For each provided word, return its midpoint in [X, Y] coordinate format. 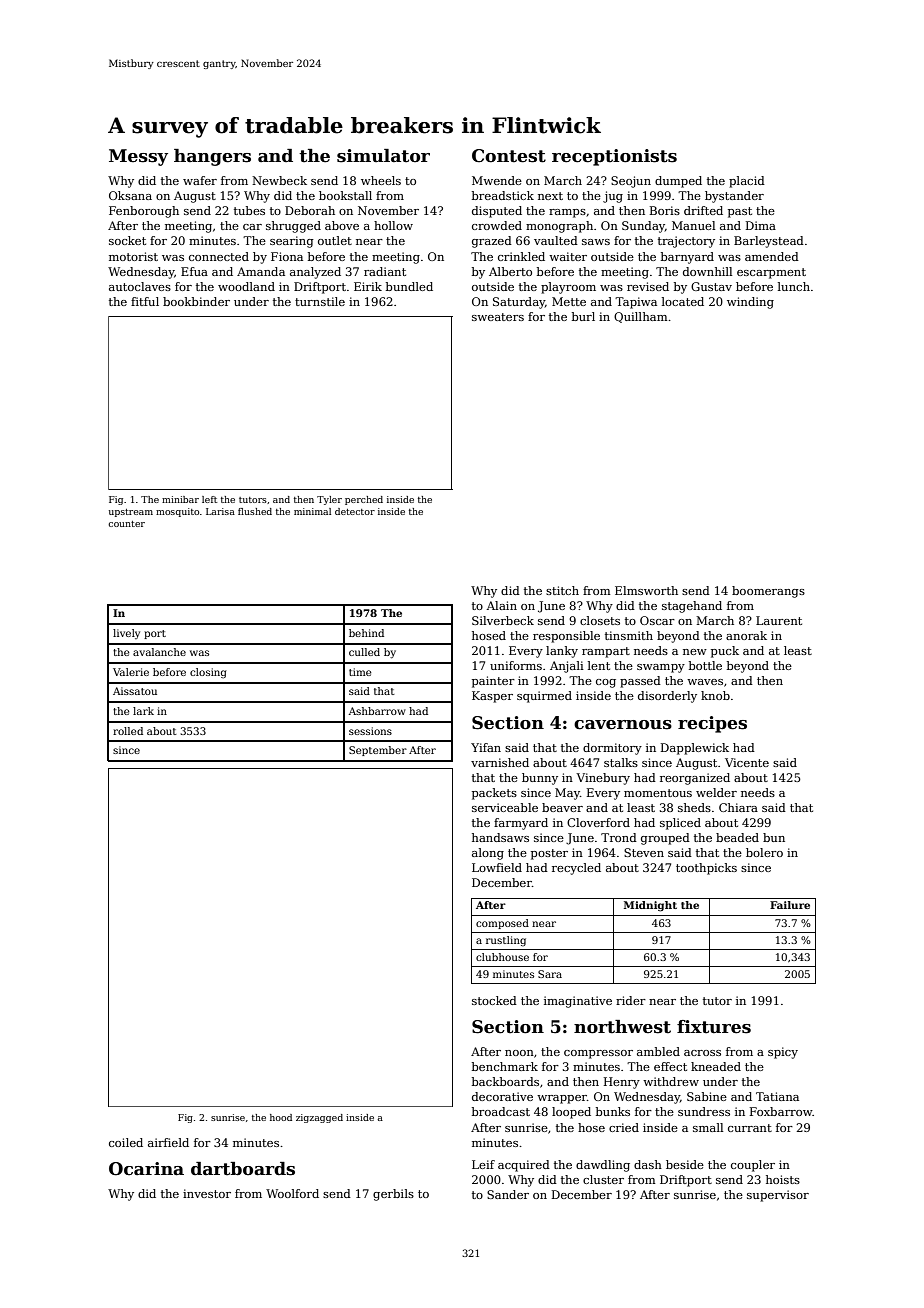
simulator [383, 156]
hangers [212, 157]
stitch [562, 590]
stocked [494, 1000]
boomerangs [768, 592]
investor [207, 1193]
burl [583, 316]
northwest [622, 1027]
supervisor [778, 1196]
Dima [761, 225]
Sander [508, 1194]
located [683, 301]
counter [126, 524]
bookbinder [196, 301]
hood [281, 1117]
